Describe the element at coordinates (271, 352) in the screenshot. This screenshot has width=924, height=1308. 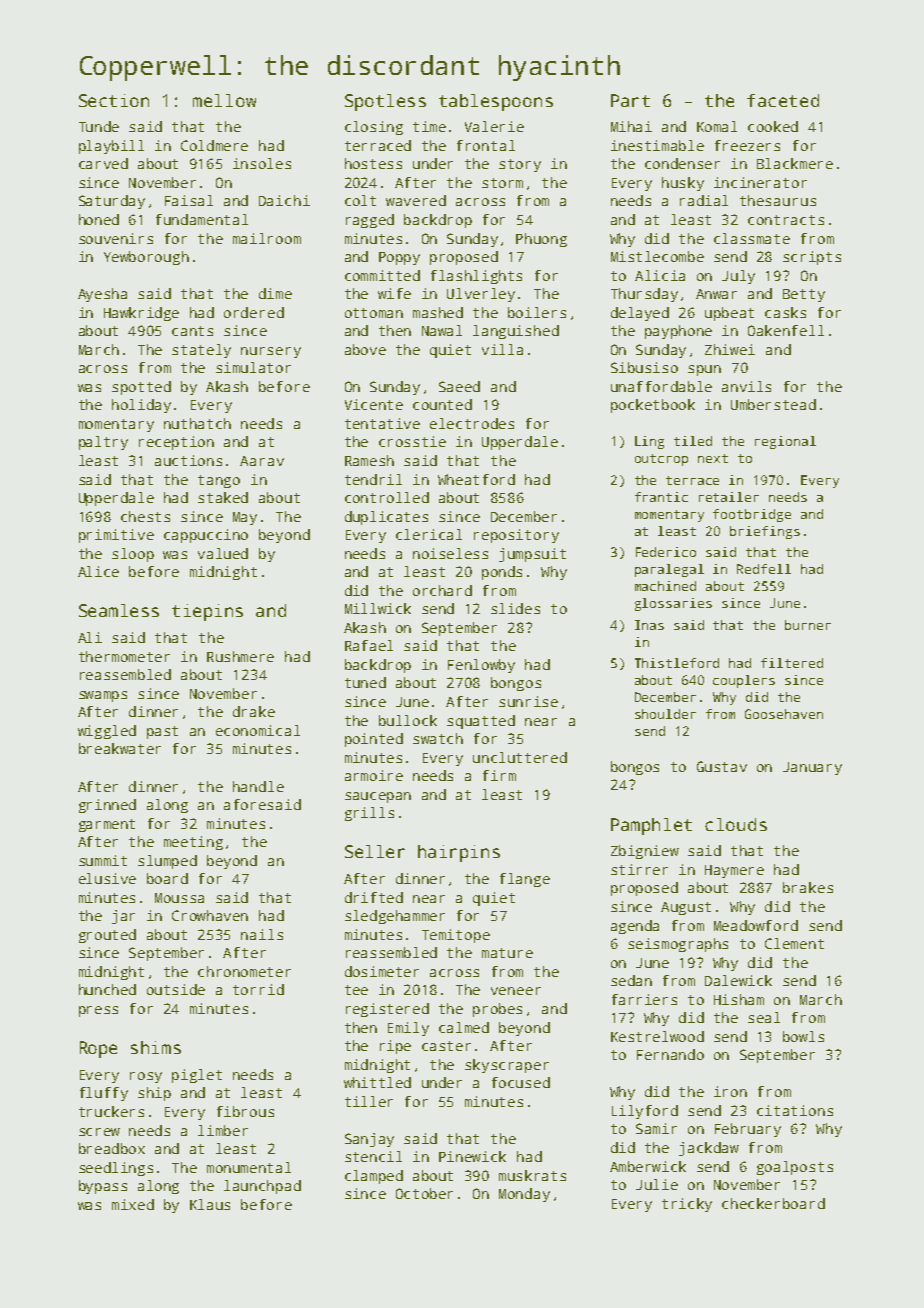
I see `nursery` at that location.
